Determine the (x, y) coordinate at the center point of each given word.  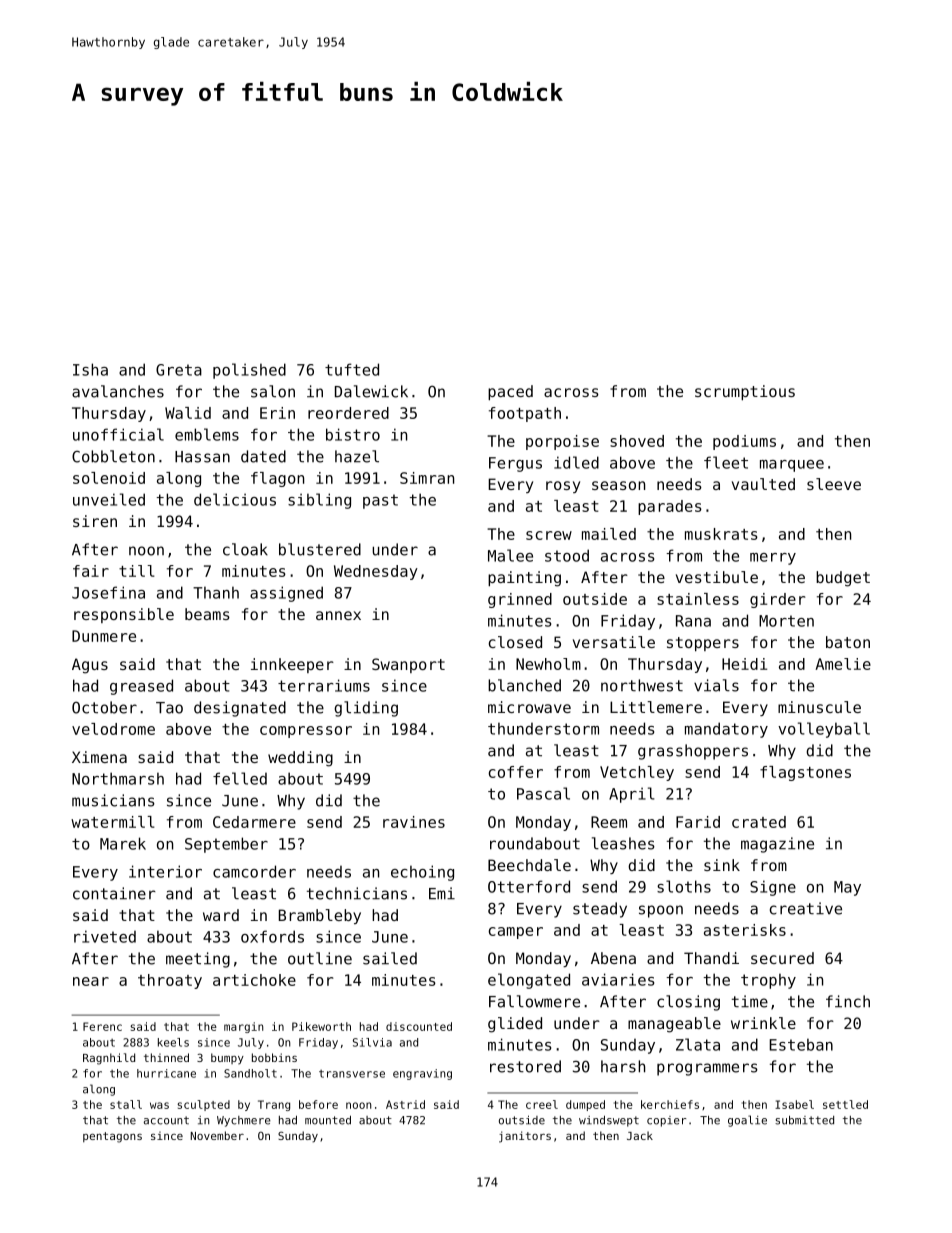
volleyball (824, 730)
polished (249, 371)
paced (510, 392)
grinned (520, 600)
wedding (300, 759)
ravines (414, 822)
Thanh (216, 592)
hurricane (166, 1073)
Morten (786, 621)
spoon (661, 911)
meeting (198, 960)
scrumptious (745, 392)
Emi (442, 893)
